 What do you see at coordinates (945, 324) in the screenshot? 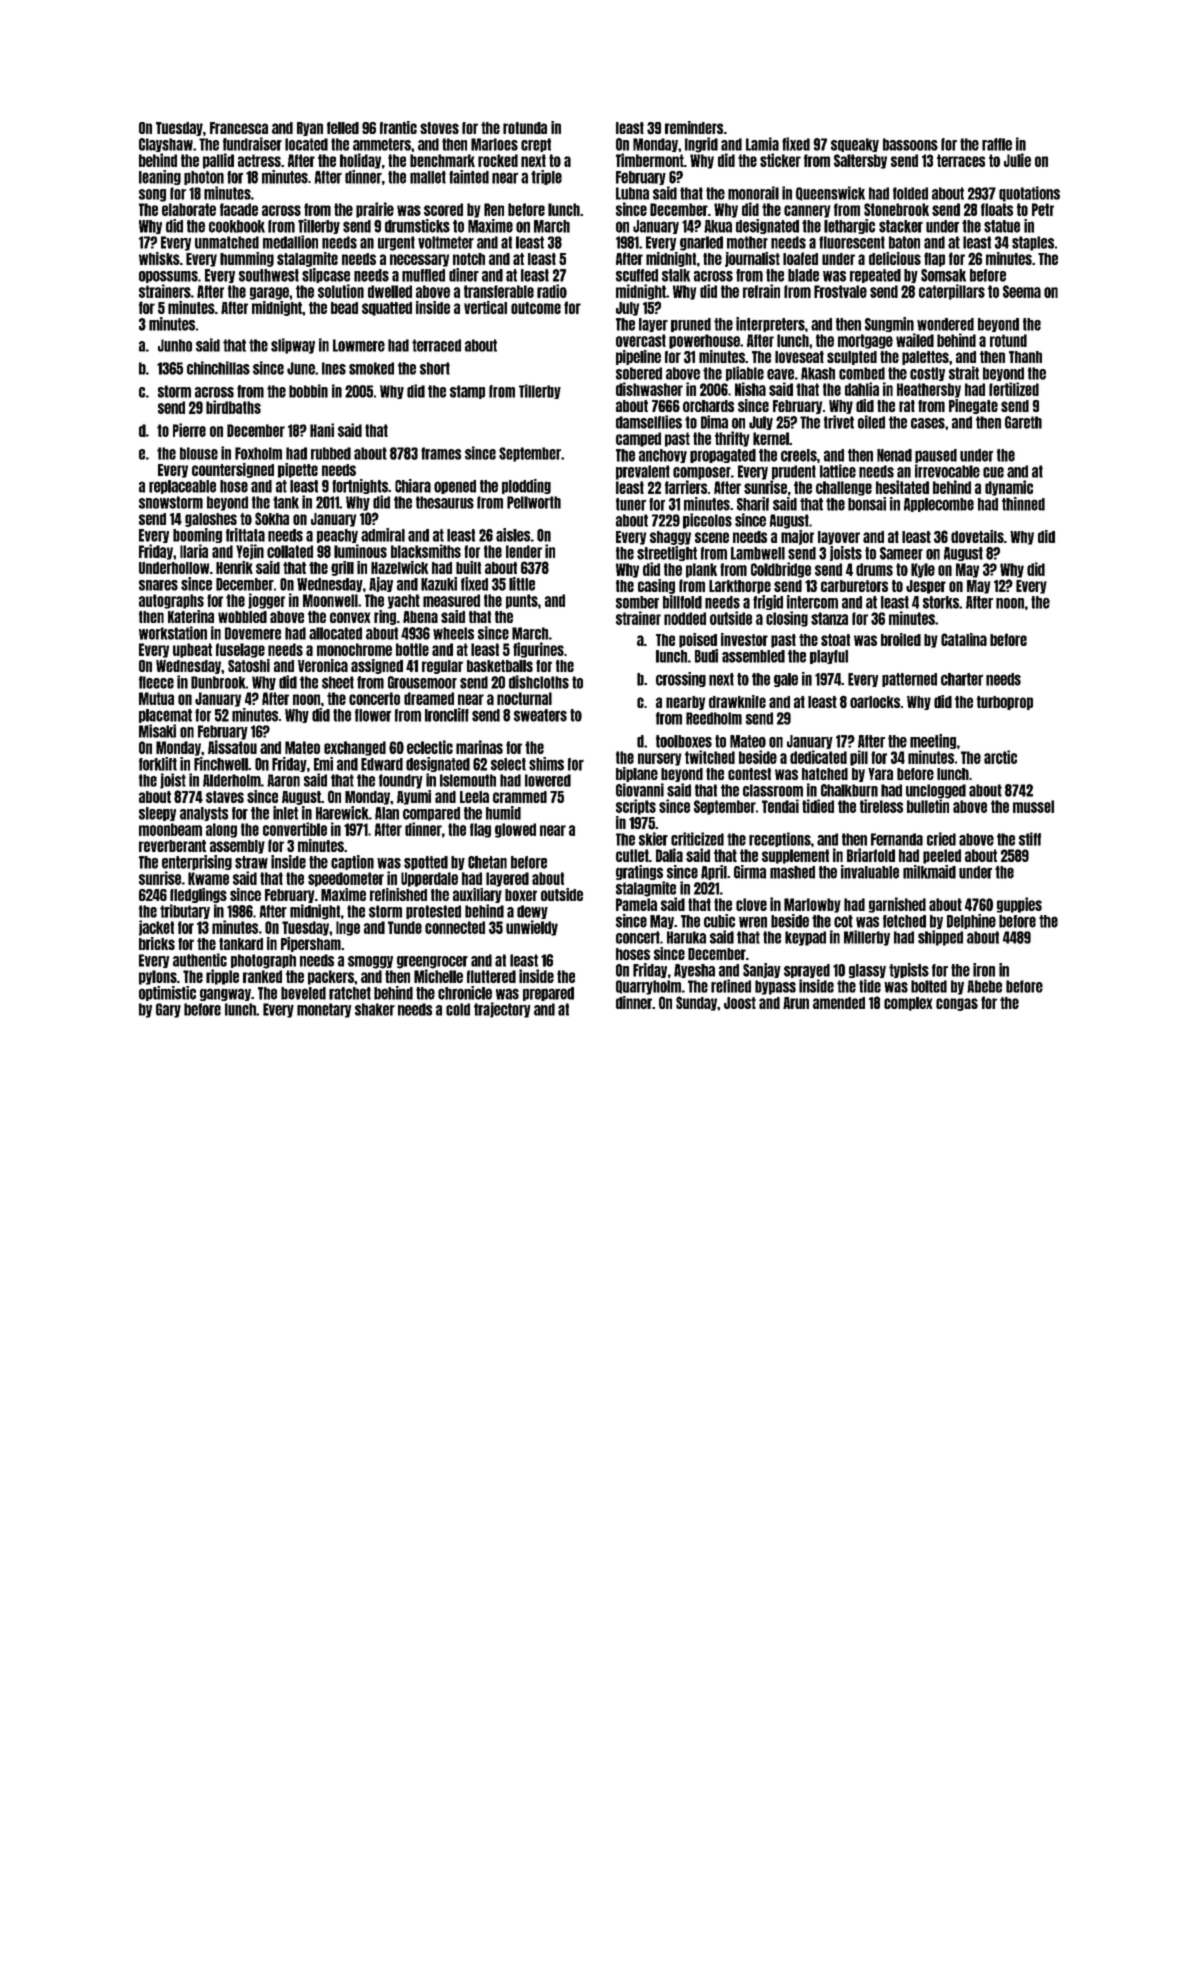
I see `wondered` at bounding box center [945, 324].
